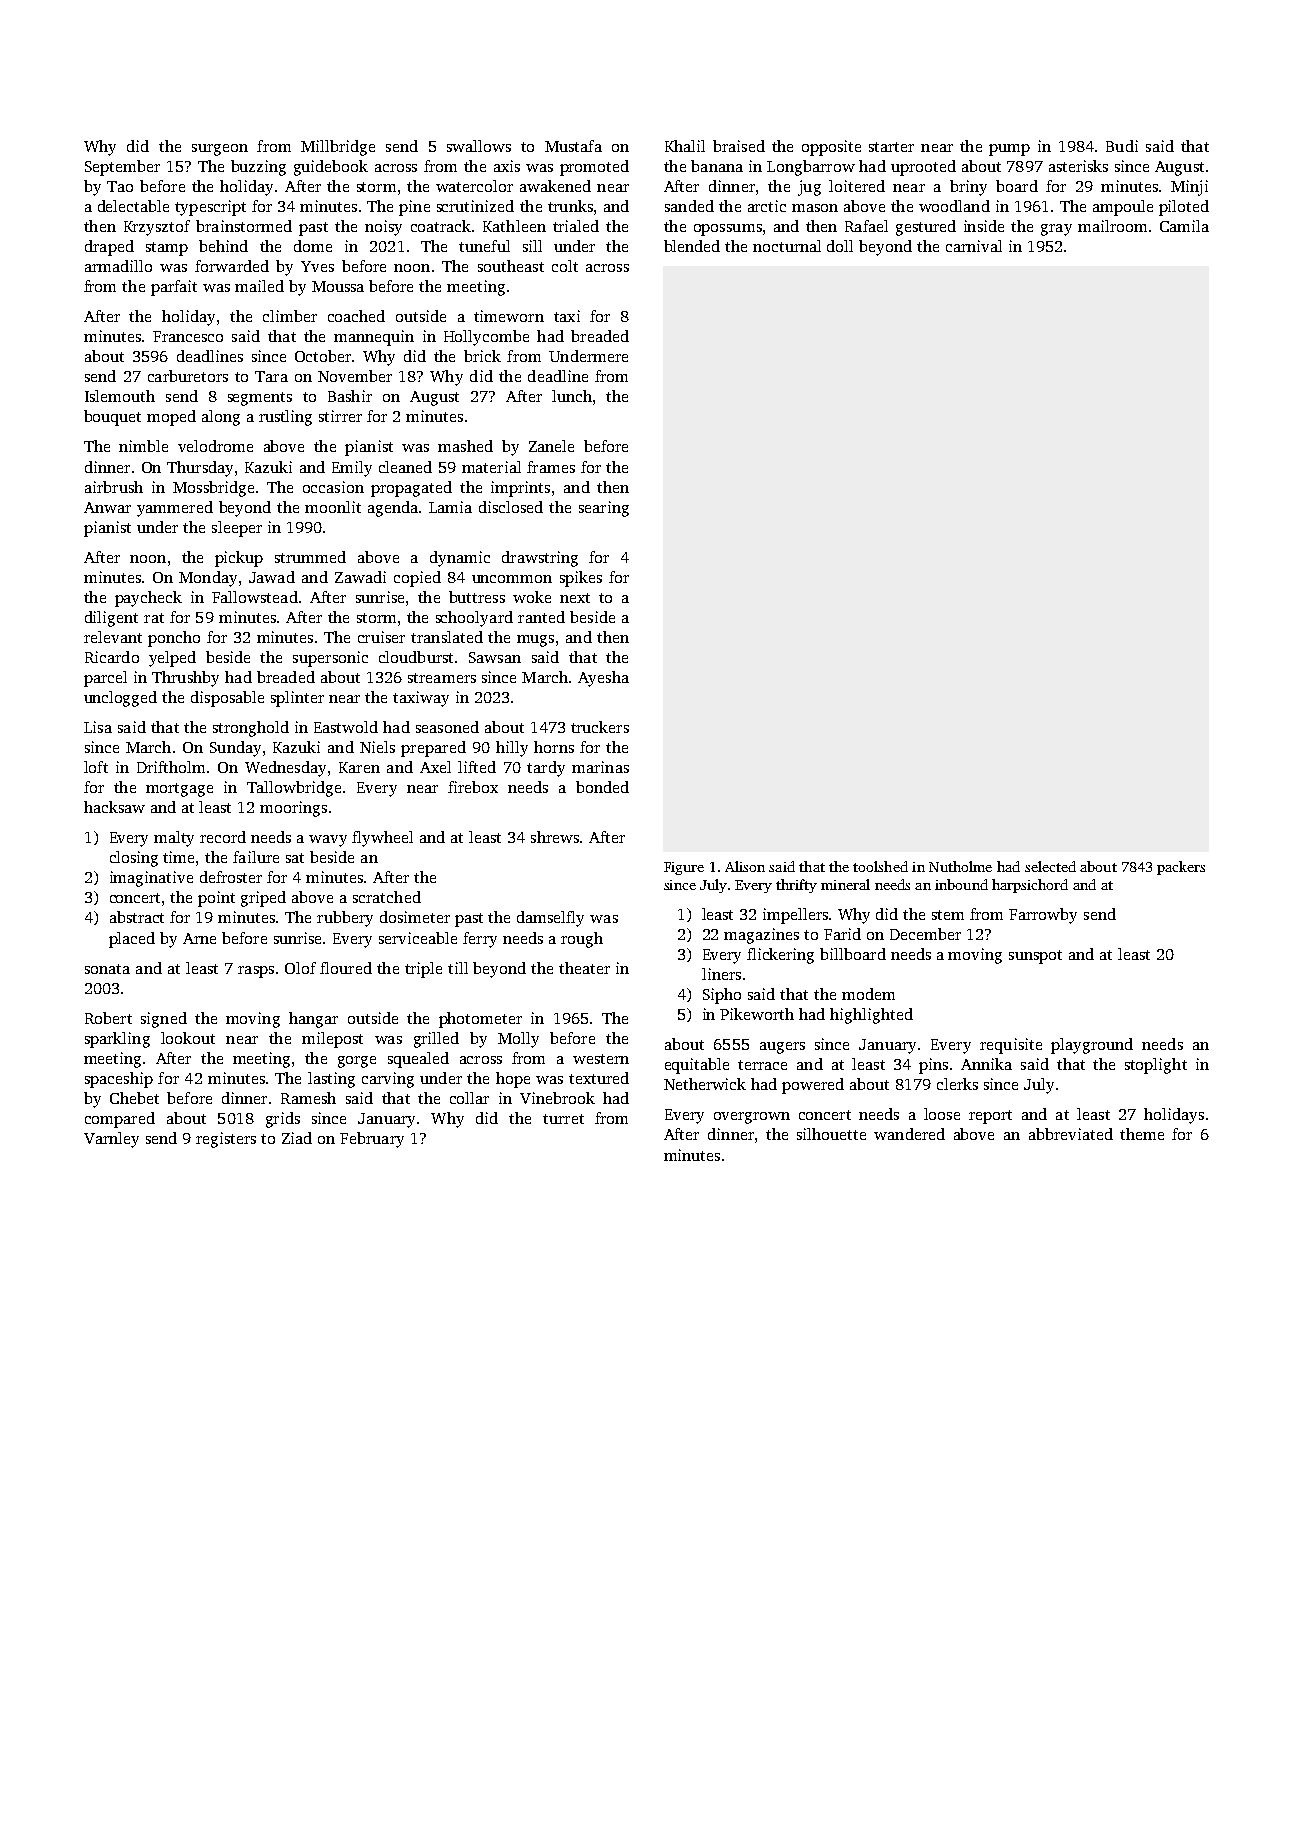  What do you see at coordinates (297, 1138) in the screenshot?
I see `Ziad` at bounding box center [297, 1138].
